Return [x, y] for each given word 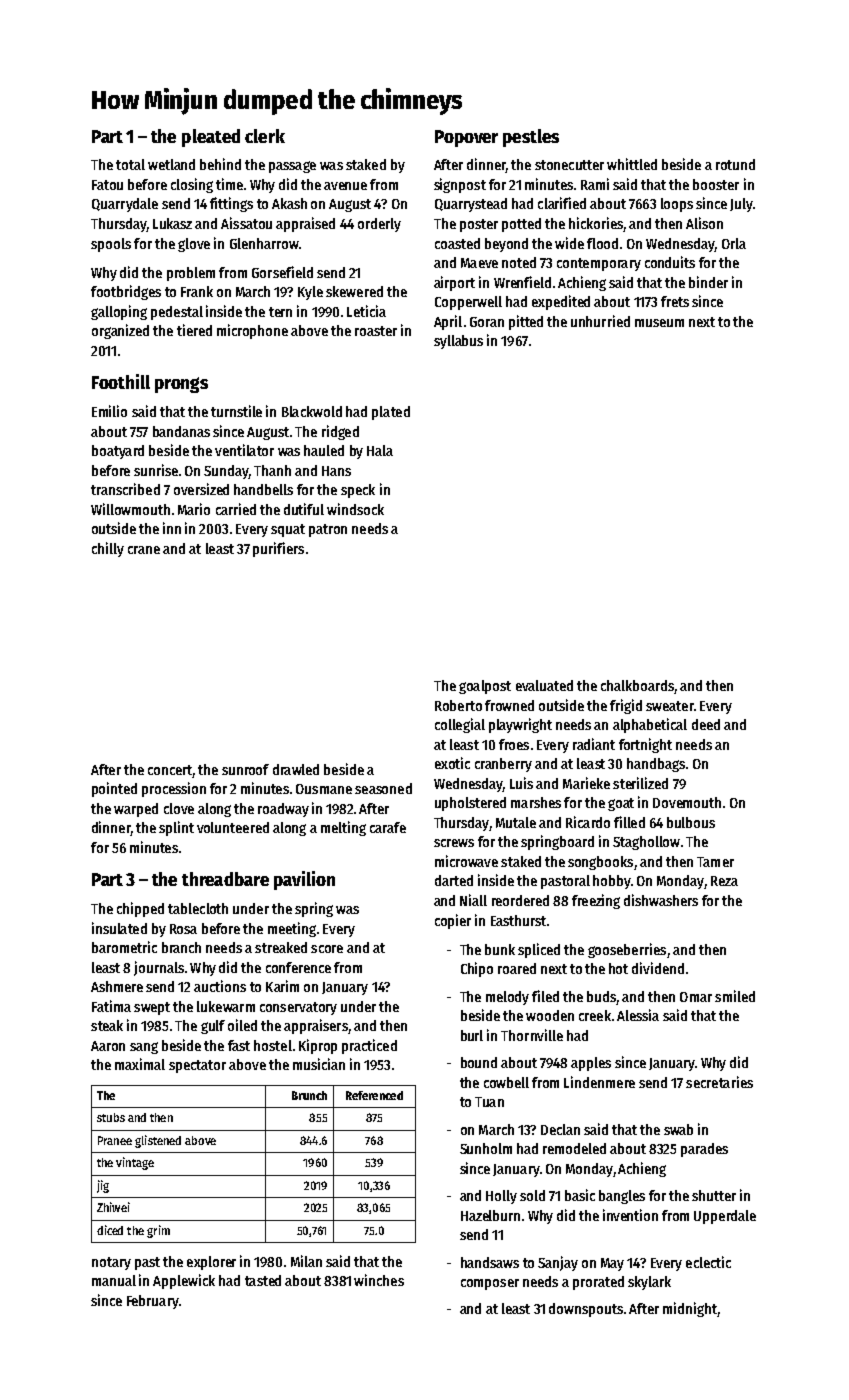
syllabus [458, 342]
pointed [114, 789]
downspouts [586, 1310]
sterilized [640, 783]
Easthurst [518, 920]
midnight [690, 1309]
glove [194, 245]
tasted [263, 1280]
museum [659, 323]
